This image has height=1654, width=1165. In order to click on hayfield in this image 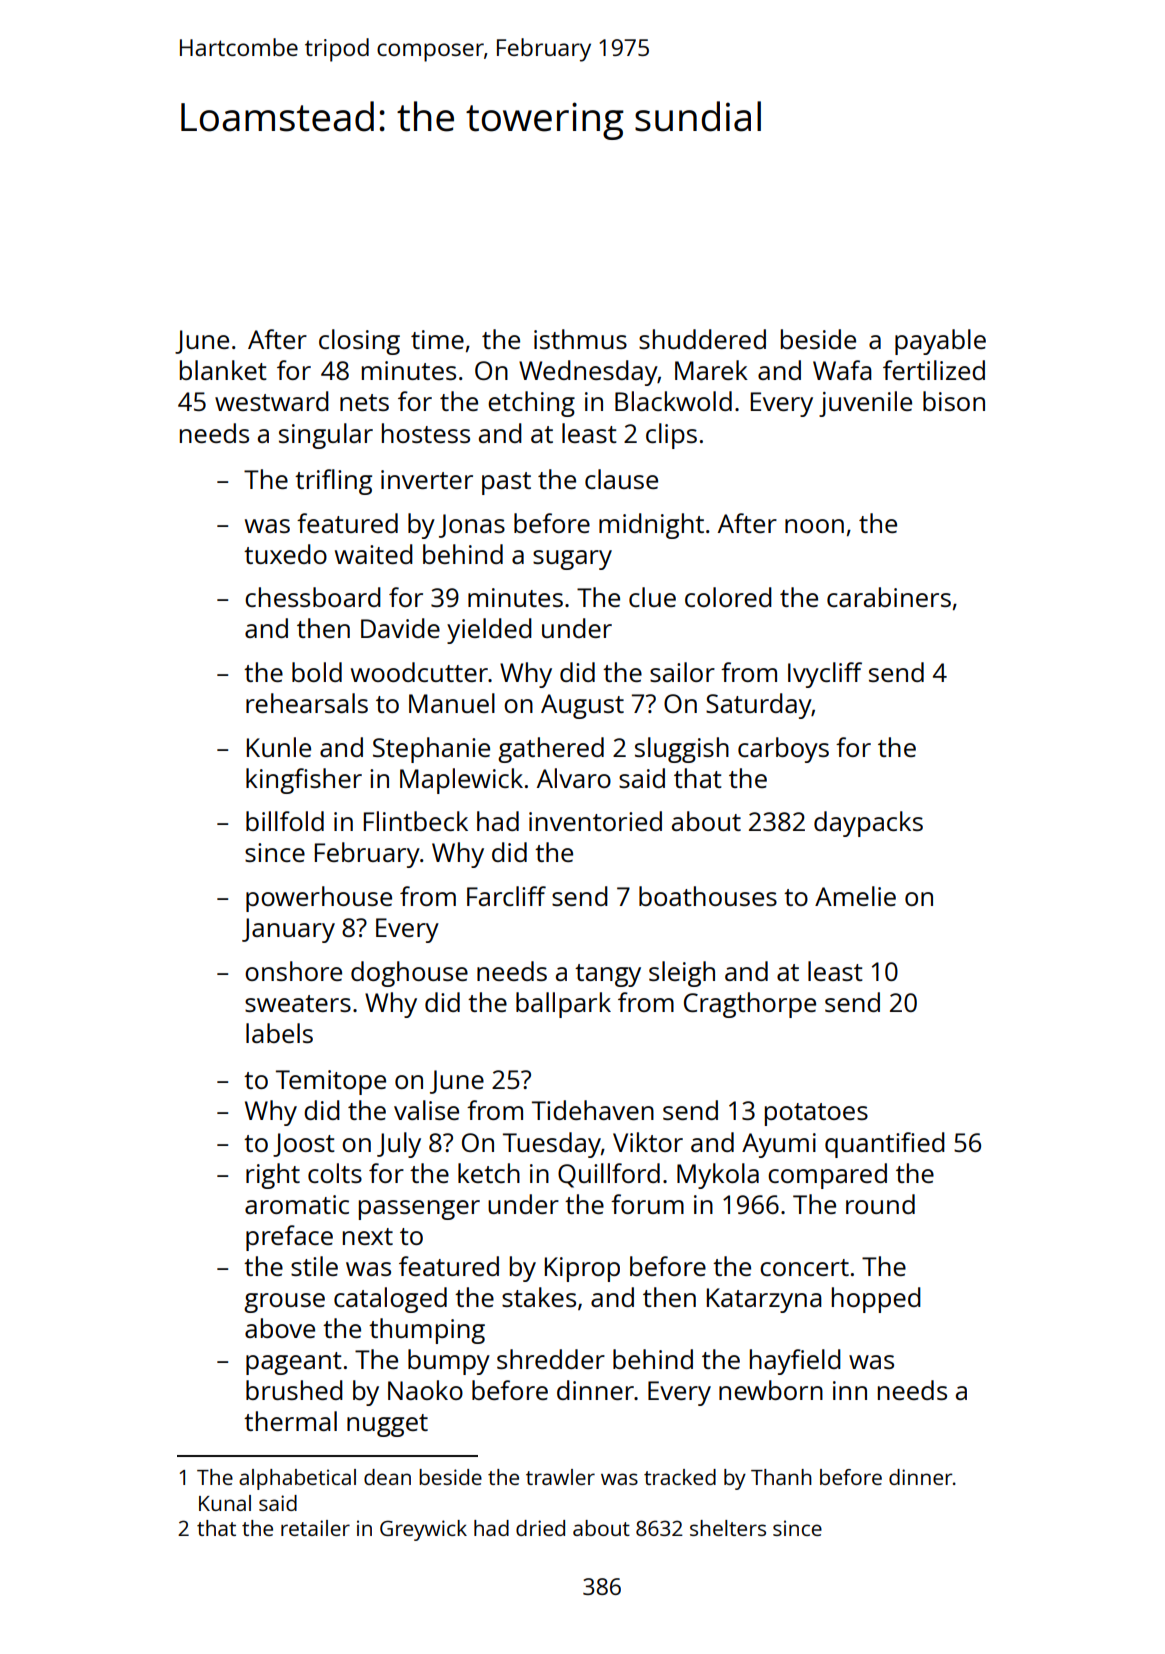, I will do `click(795, 1362)`.
